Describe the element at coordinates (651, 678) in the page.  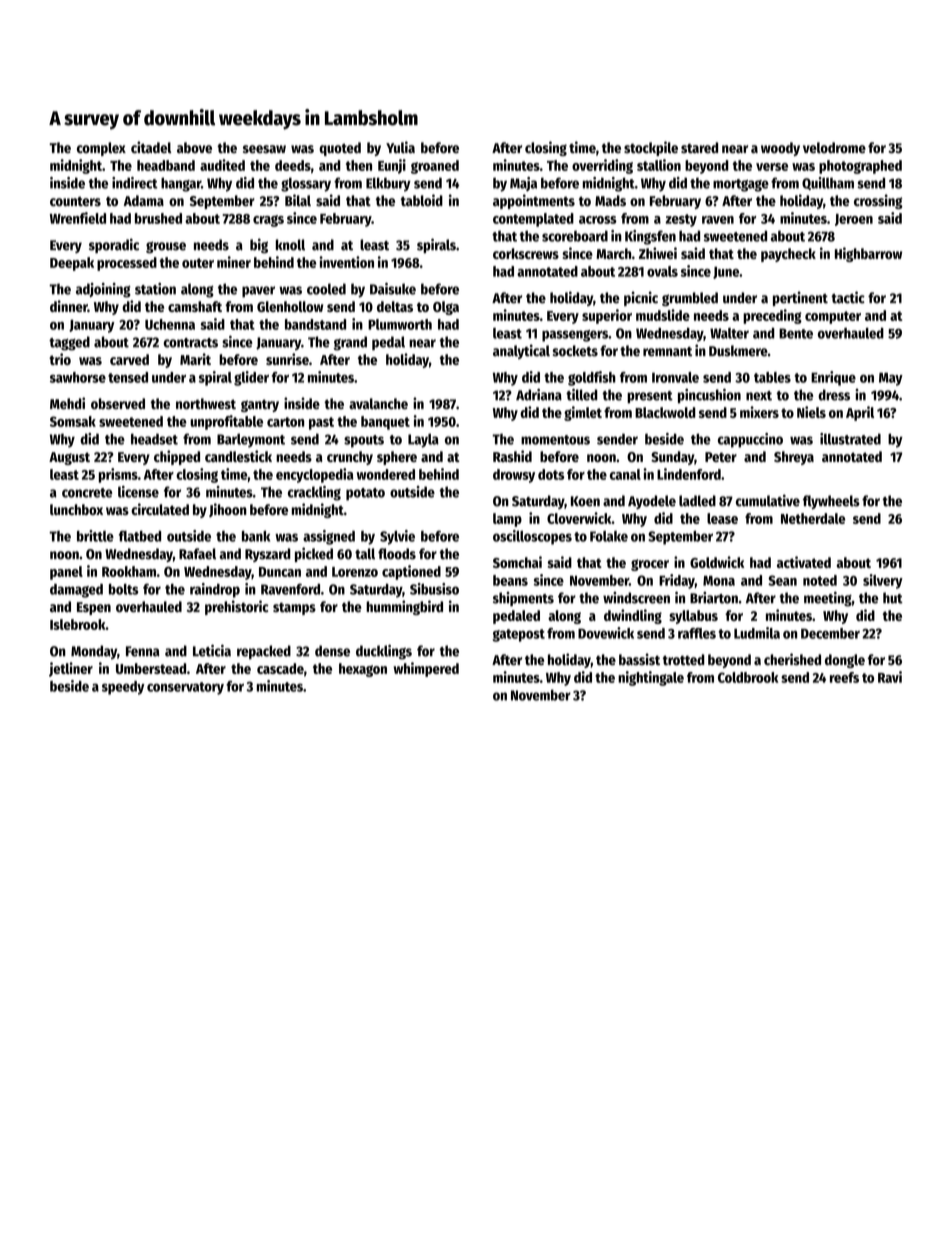
I see `nightingale` at that location.
